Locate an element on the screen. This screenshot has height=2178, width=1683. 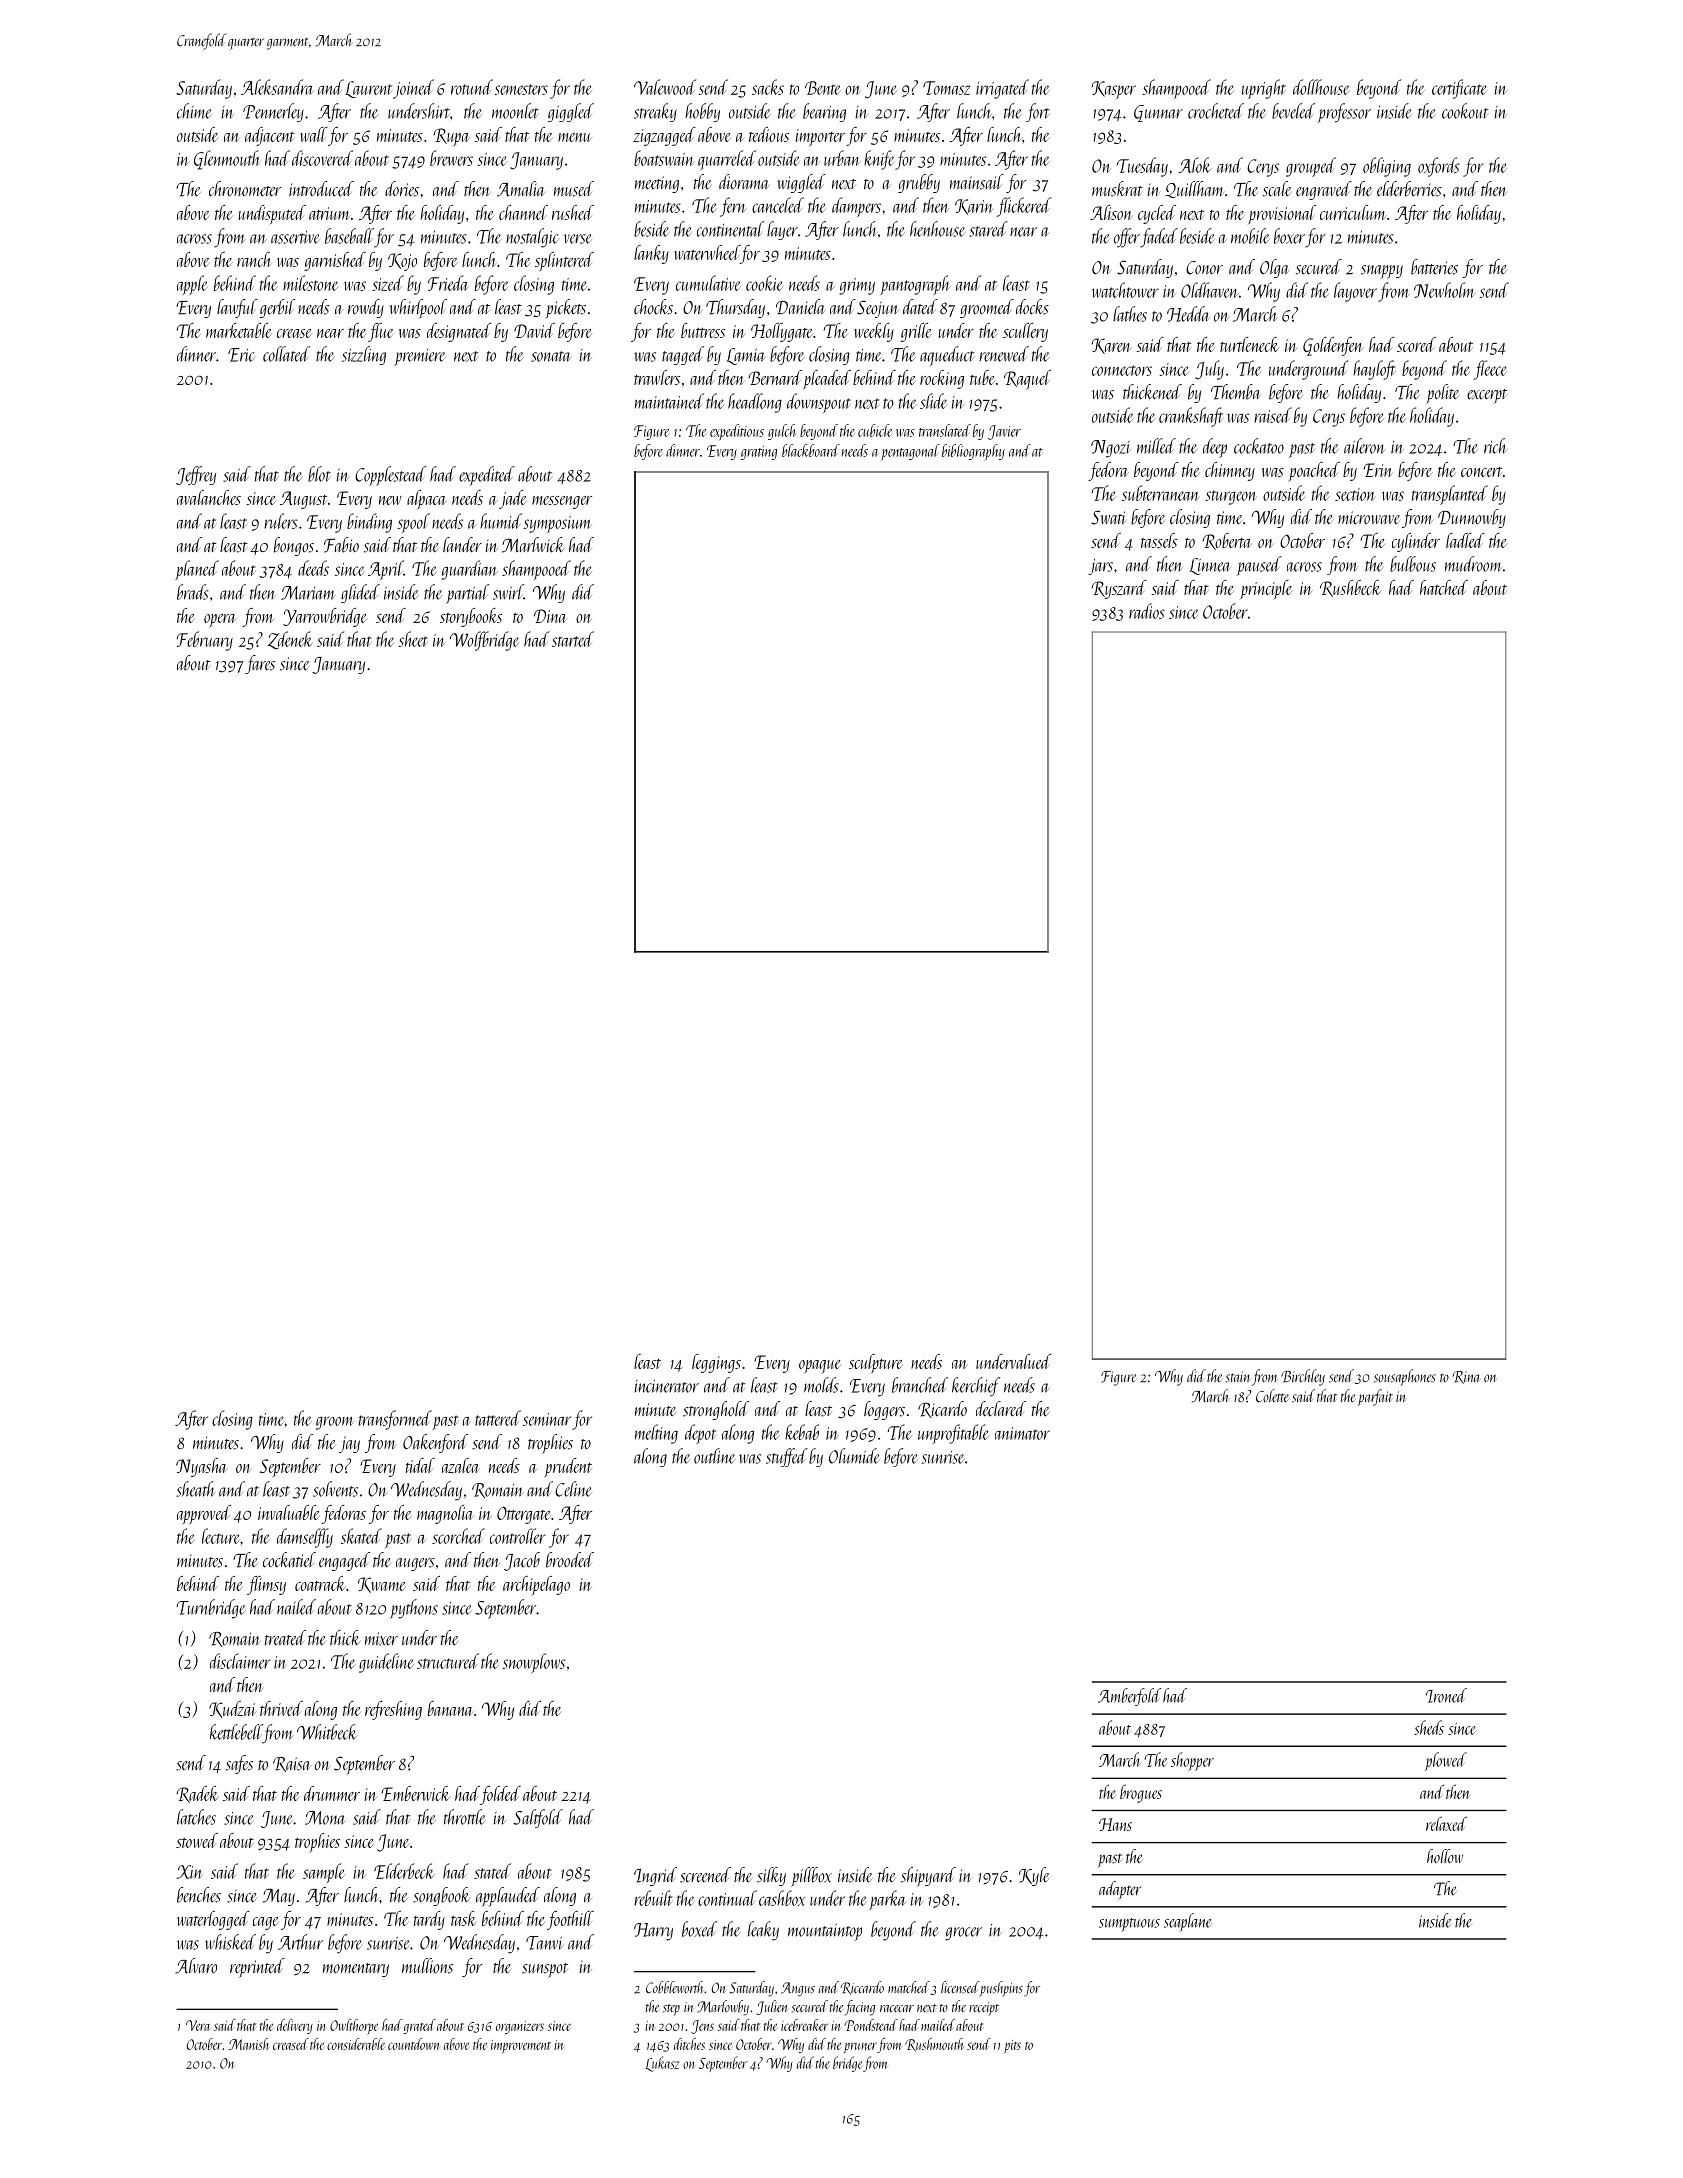
pruner is located at coordinates (860, 2048).
